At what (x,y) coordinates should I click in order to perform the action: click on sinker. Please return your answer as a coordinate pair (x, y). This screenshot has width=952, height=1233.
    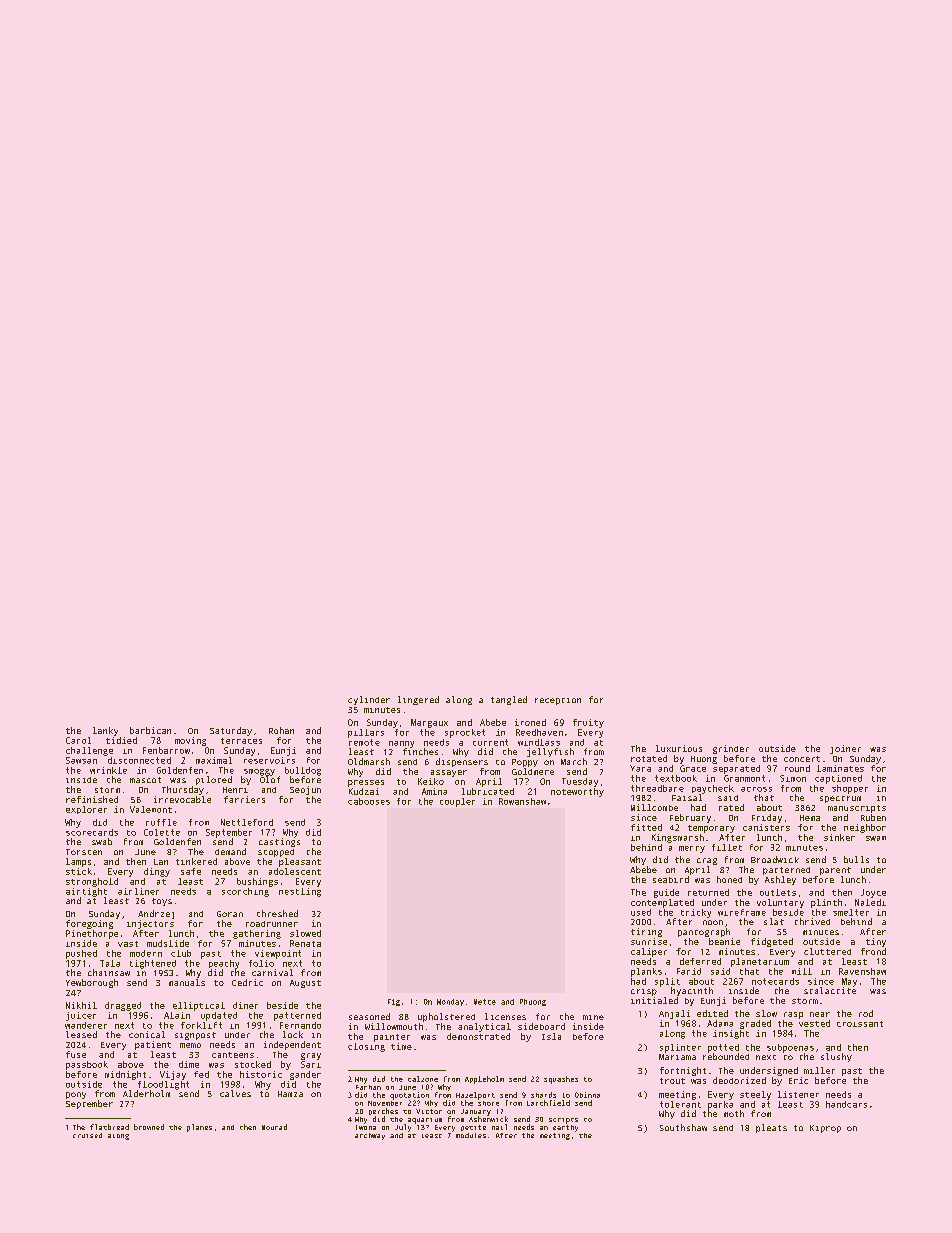
    Looking at the image, I should click on (839, 837).
